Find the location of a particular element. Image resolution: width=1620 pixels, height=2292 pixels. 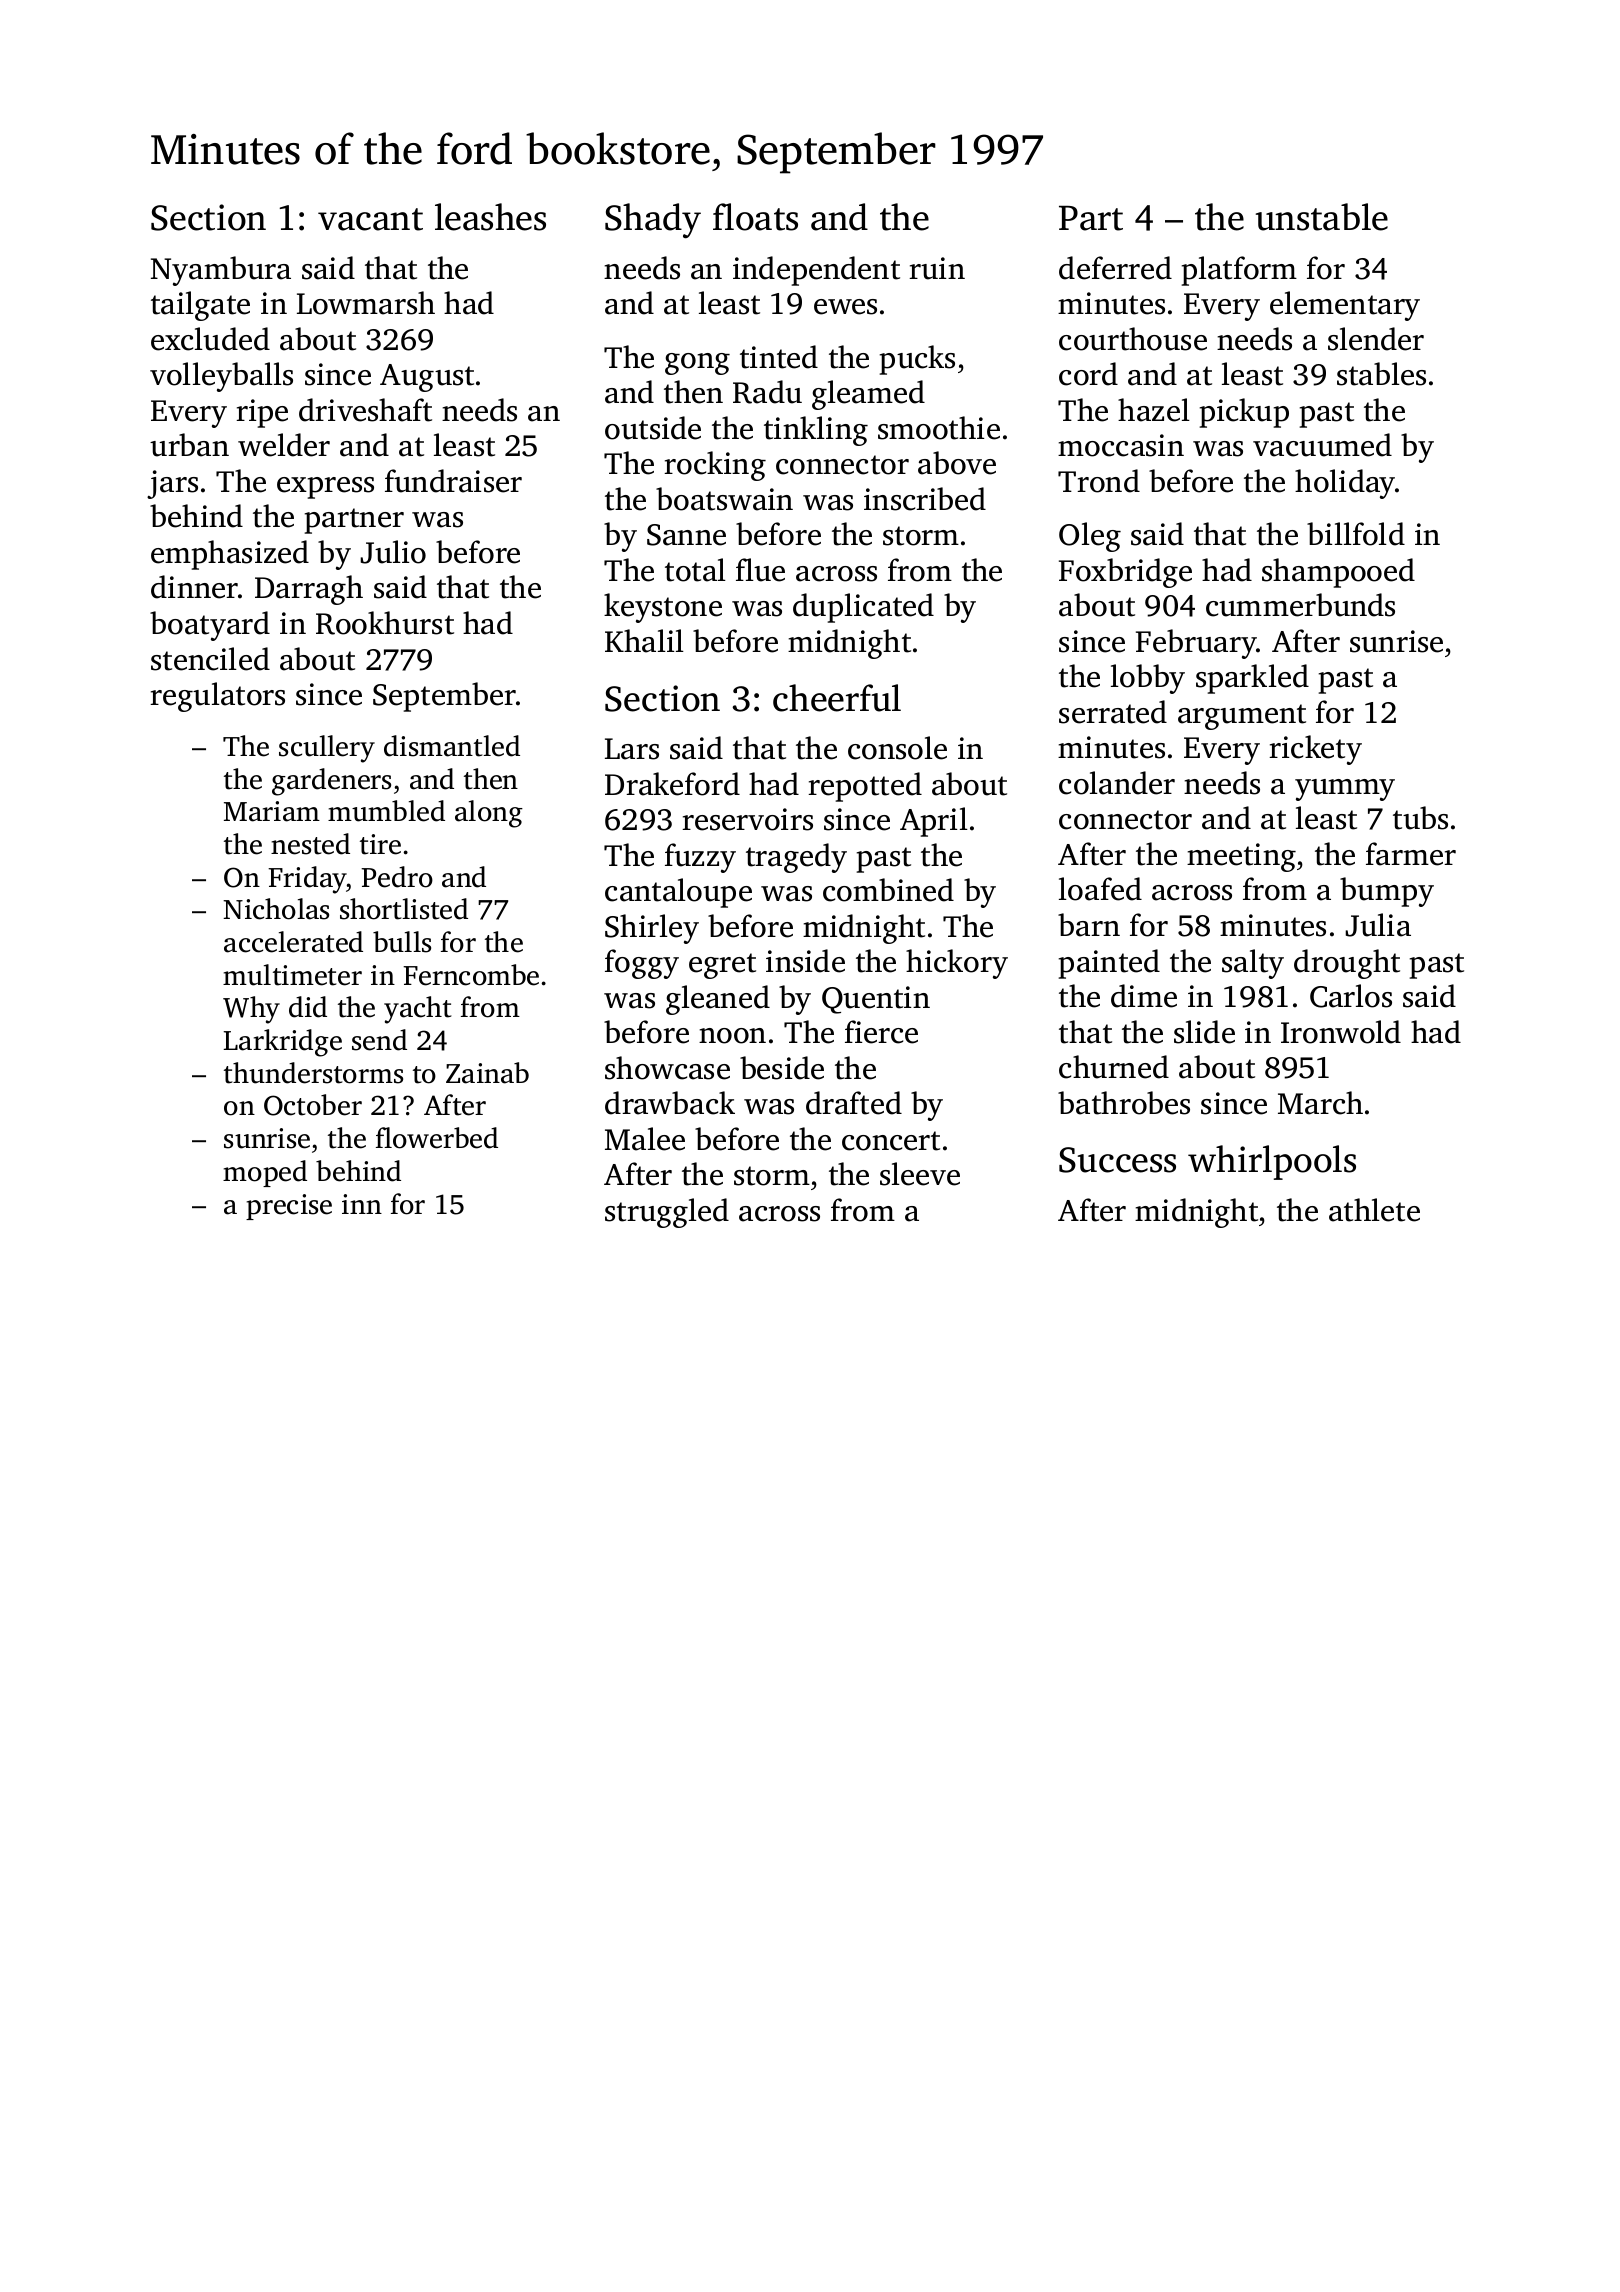

tinted is located at coordinates (779, 357).
